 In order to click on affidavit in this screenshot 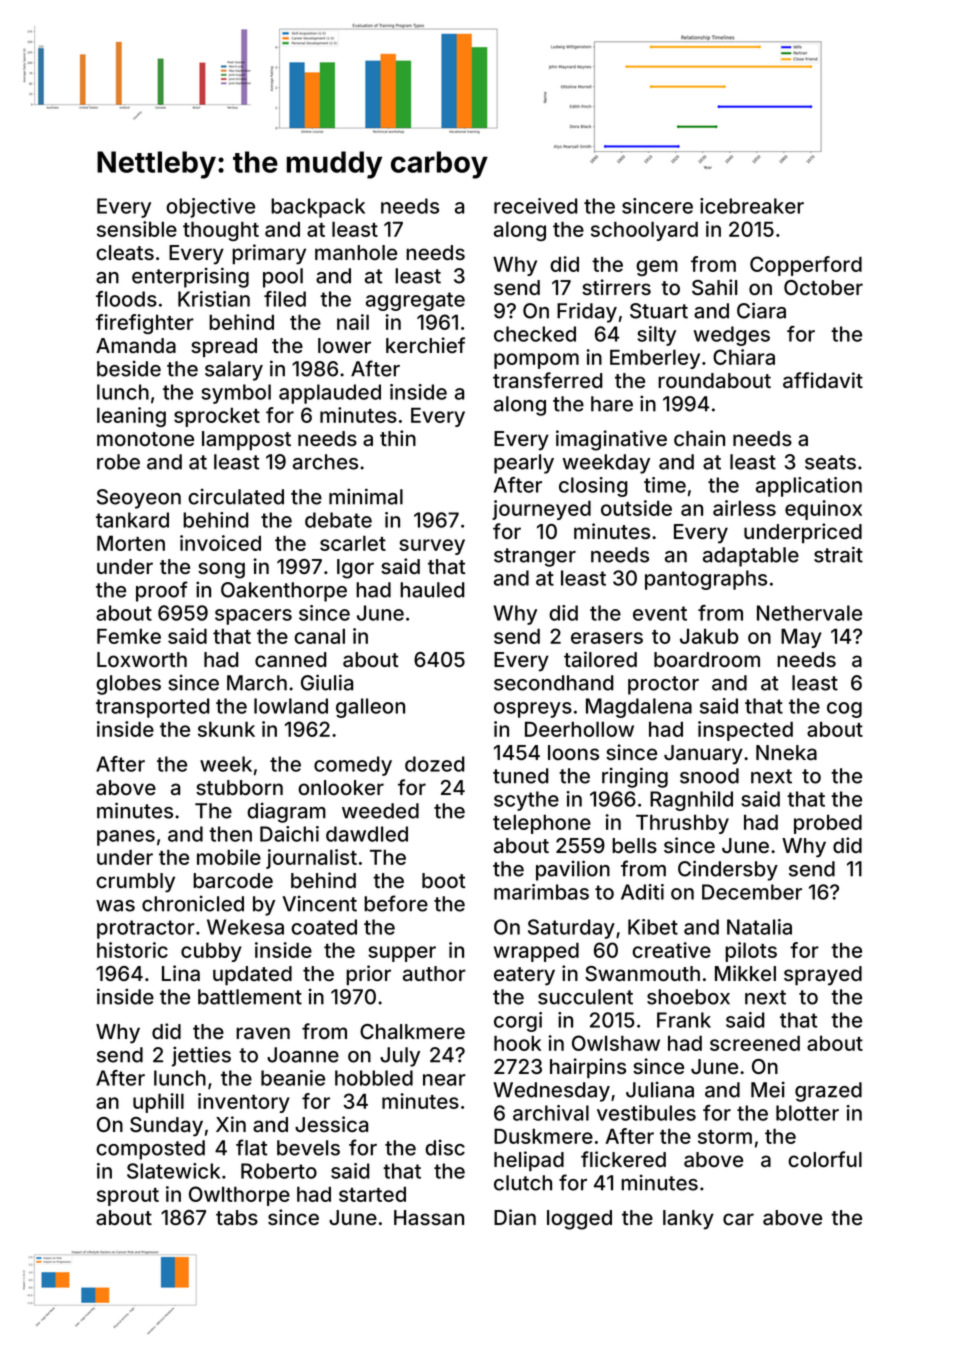, I will do `click(823, 380)`.
